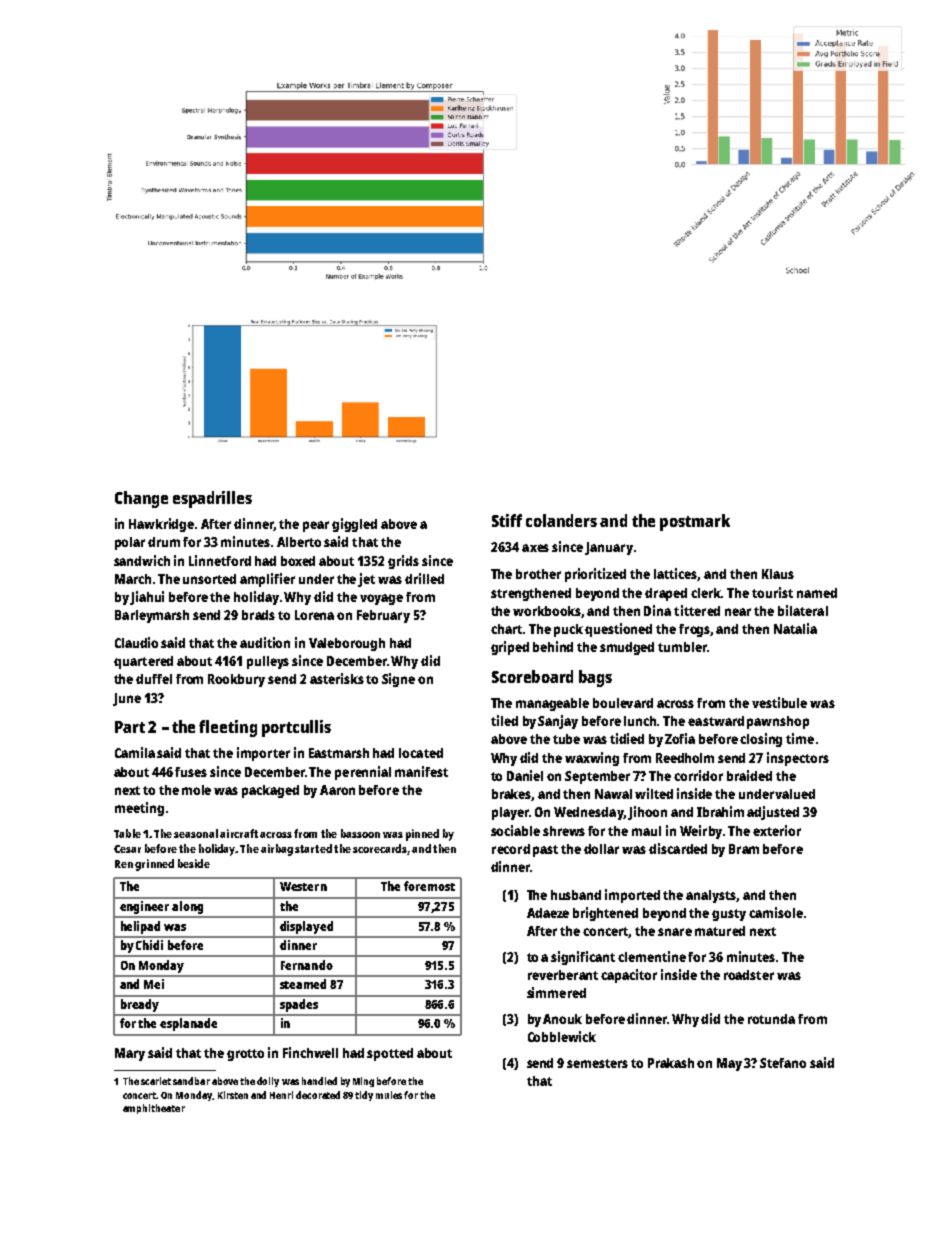 Image resolution: width=952 pixels, height=1233 pixels. I want to click on postmark, so click(695, 522).
